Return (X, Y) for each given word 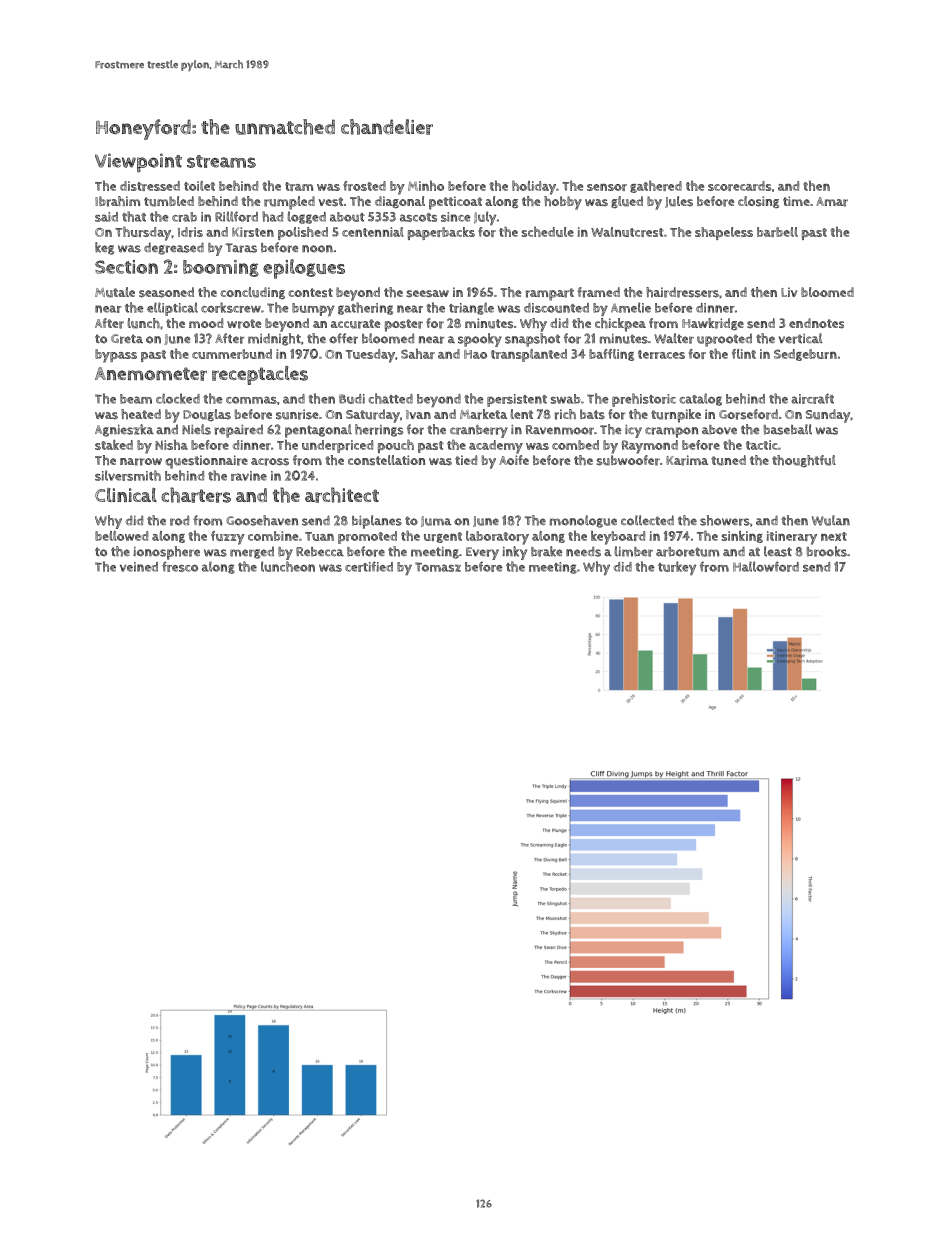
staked (114, 445)
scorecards (739, 186)
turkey (677, 568)
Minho (426, 185)
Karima (687, 460)
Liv (789, 292)
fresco (180, 566)
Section (126, 267)
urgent (443, 537)
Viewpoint (138, 163)
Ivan (418, 414)
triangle (471, 308)
